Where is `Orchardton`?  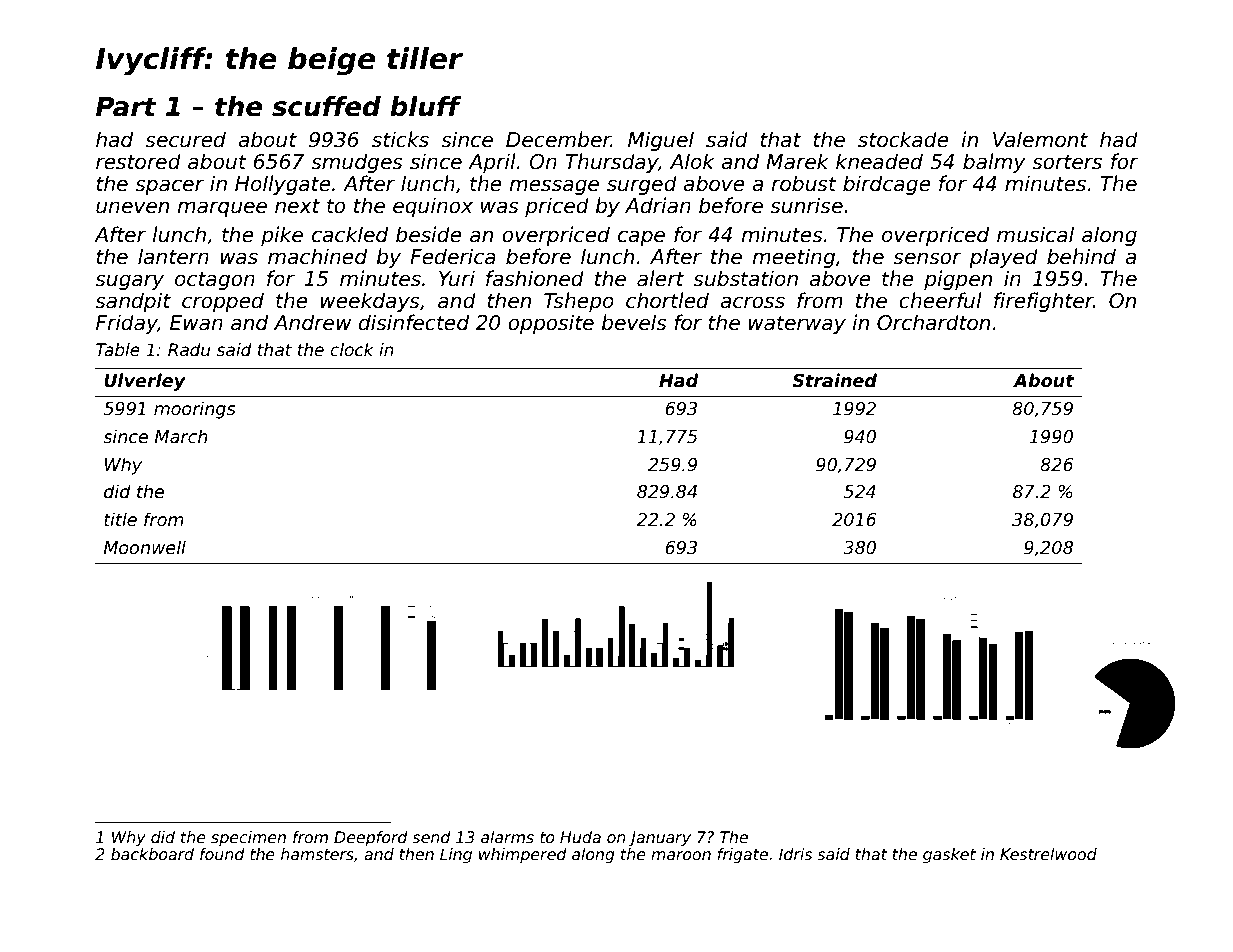 Orchardton is located at coordinates (933, 322).
